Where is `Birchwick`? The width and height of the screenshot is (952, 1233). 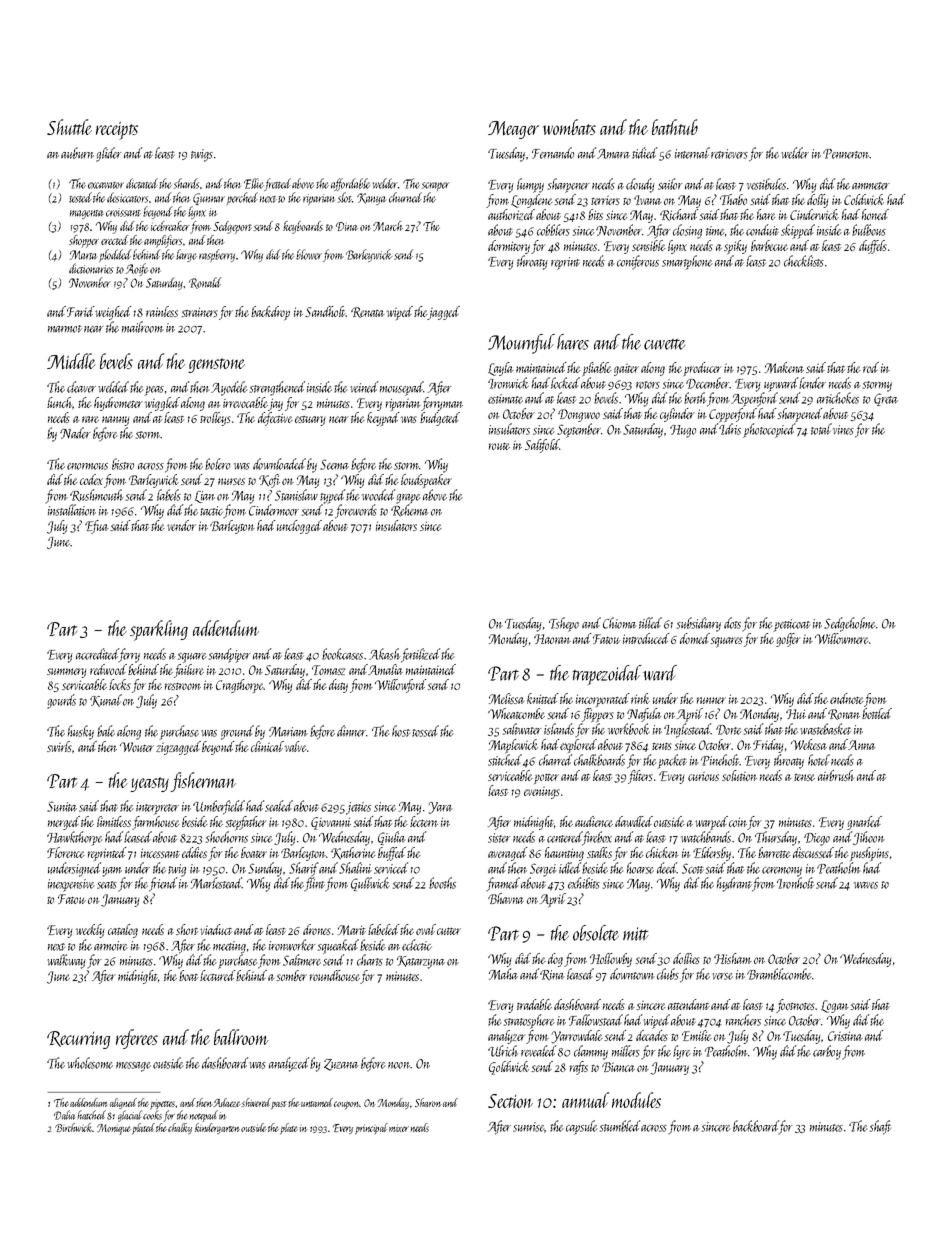 Birchwick is located at coordinates (74, 1127).
